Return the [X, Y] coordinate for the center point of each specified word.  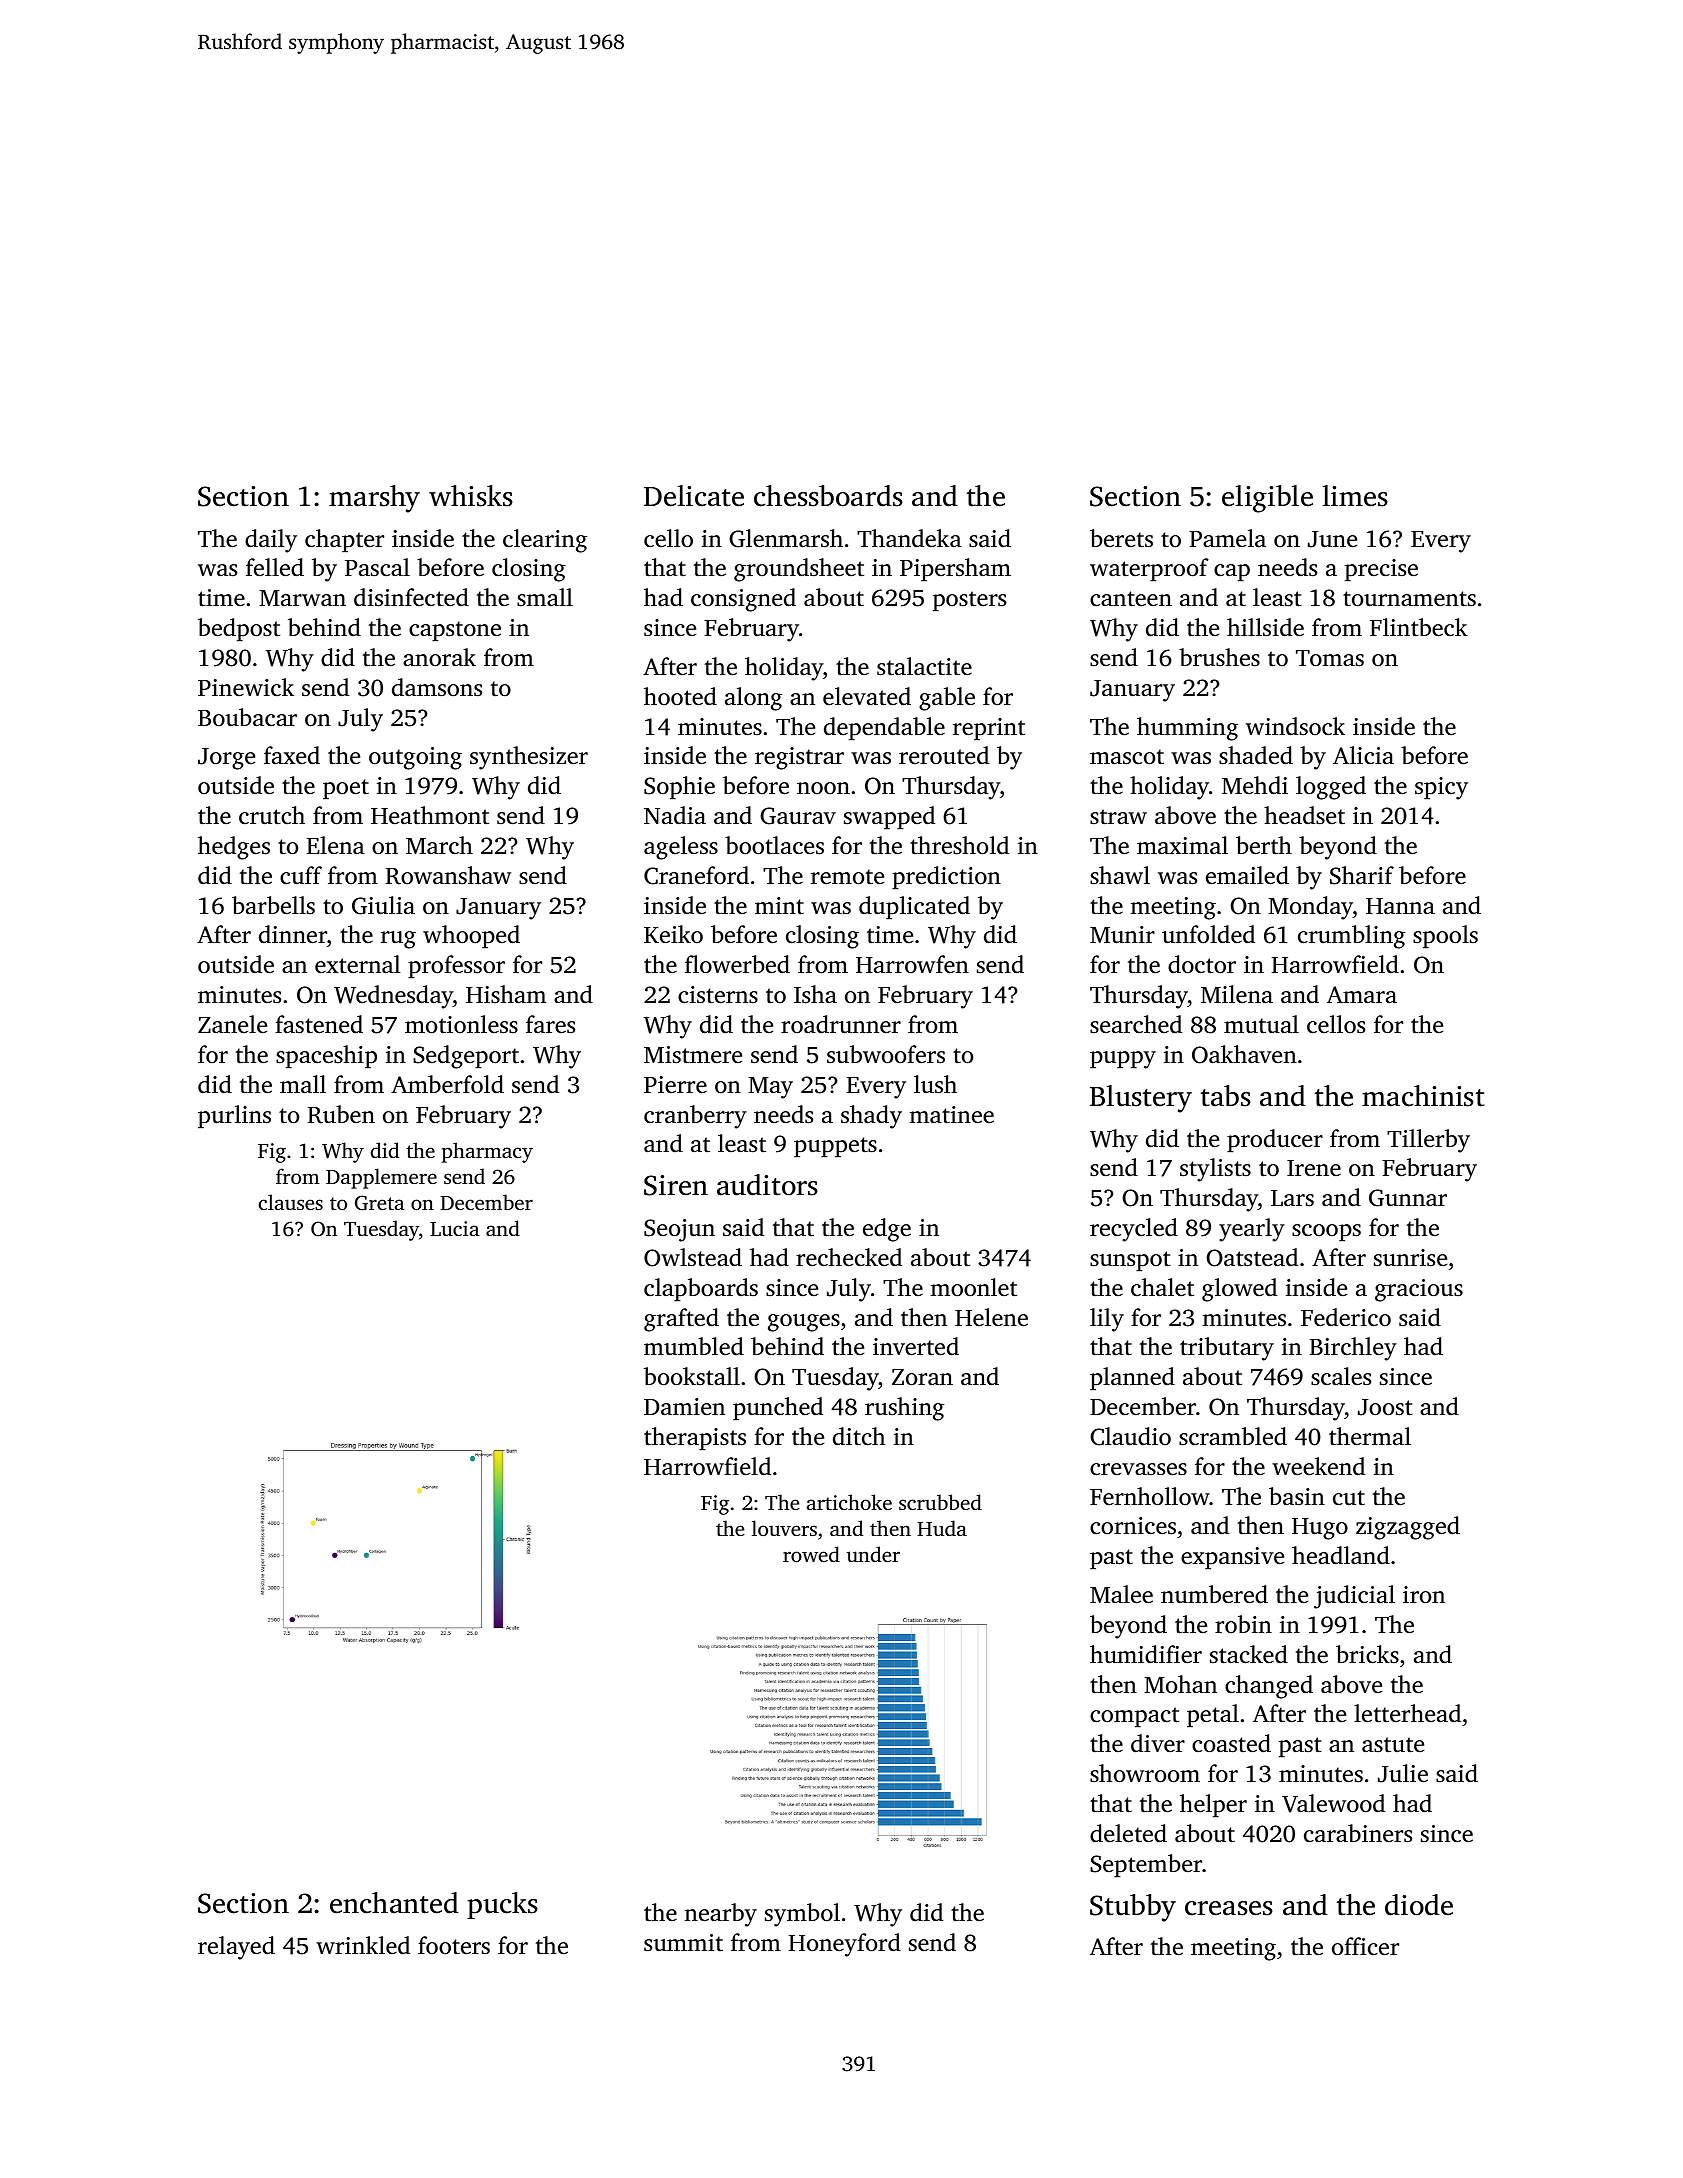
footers [454, 1945]
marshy [374, 499]
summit [683, 1943]
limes [1355, 496]
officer [1365, 1946]
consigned [743, 600]
